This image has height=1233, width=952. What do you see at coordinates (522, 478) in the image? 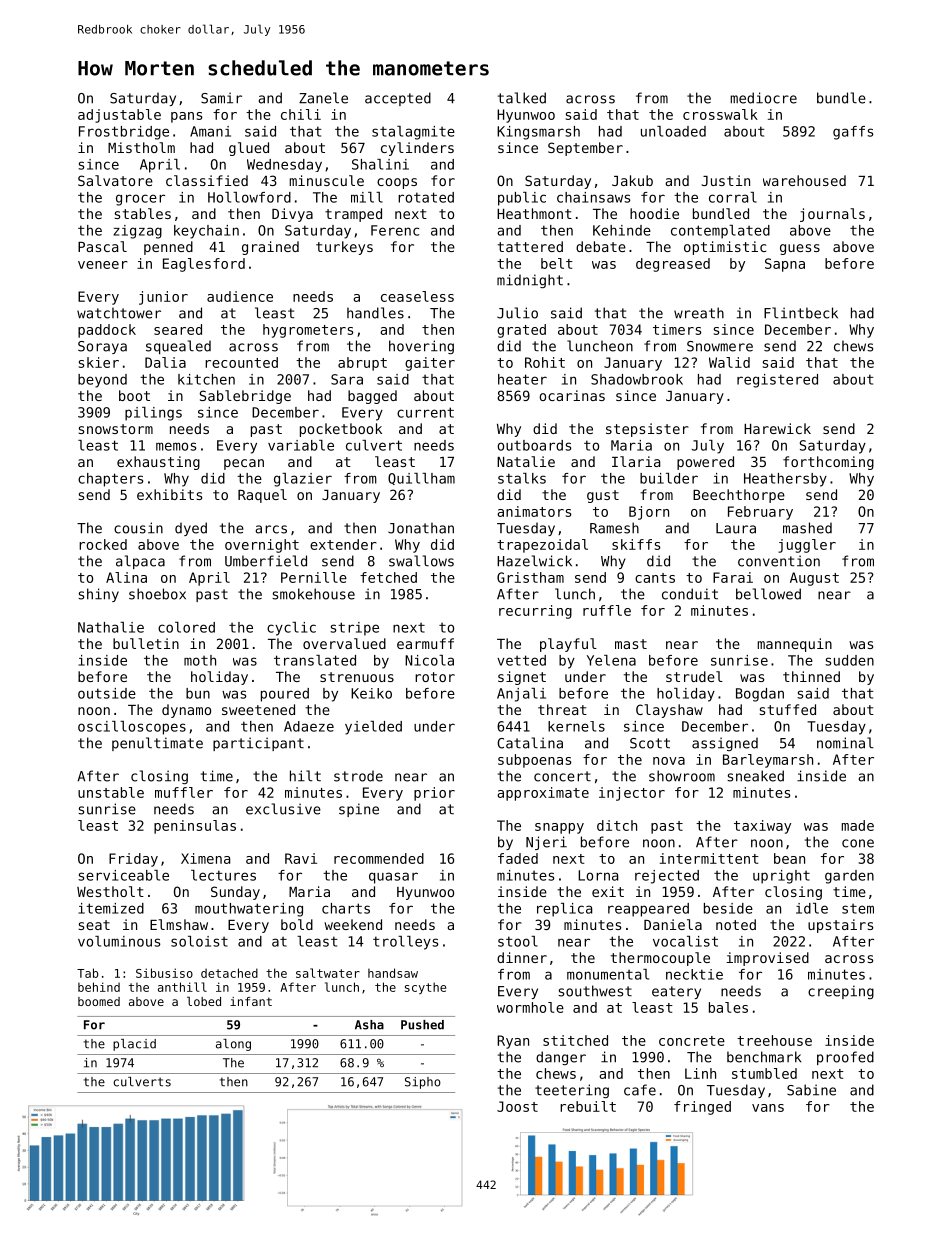
I see `stalks` at bounding box center [522, 478].
